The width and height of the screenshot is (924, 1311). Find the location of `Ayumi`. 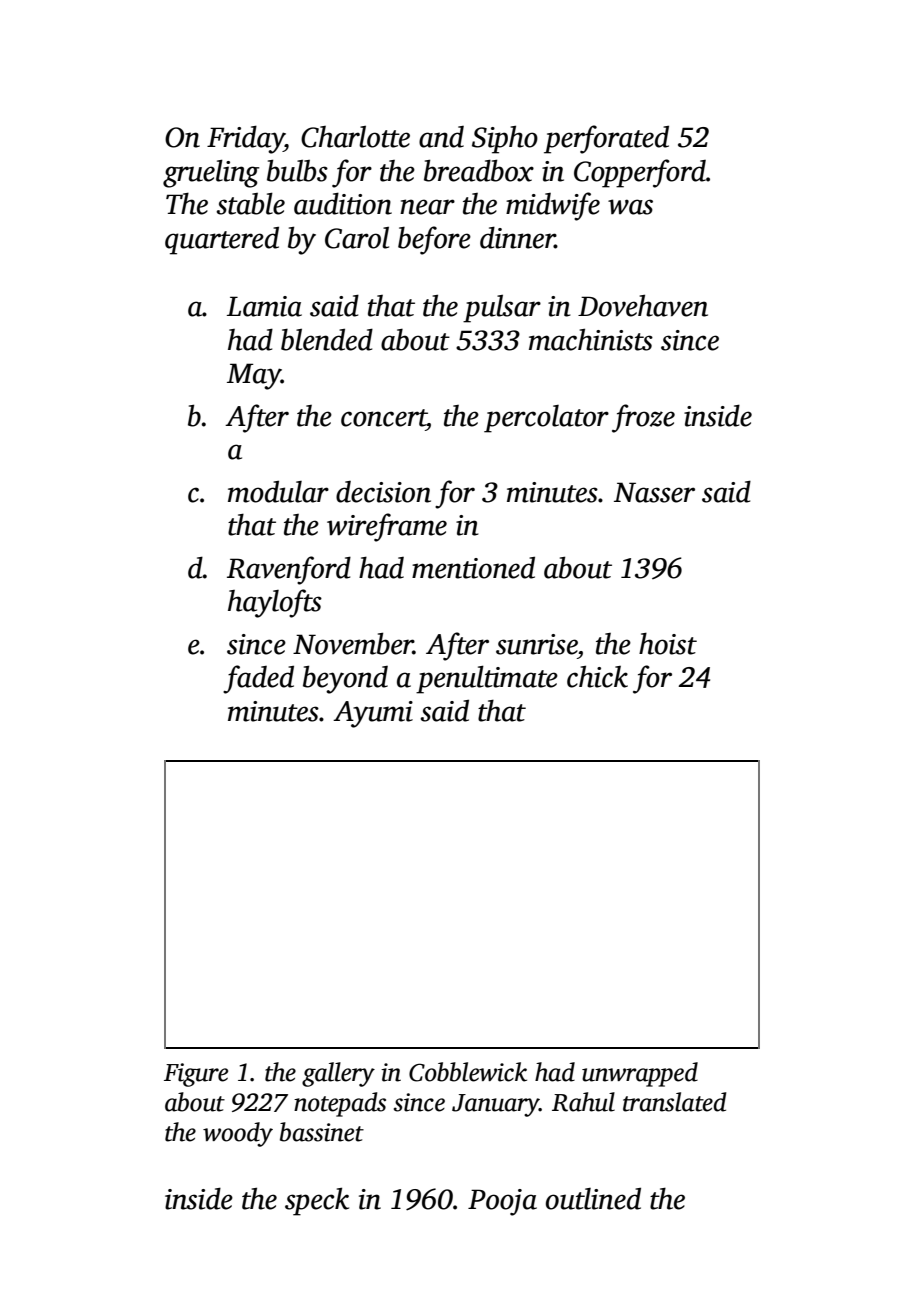

Ayumi is located at coordinates (373, 714).
